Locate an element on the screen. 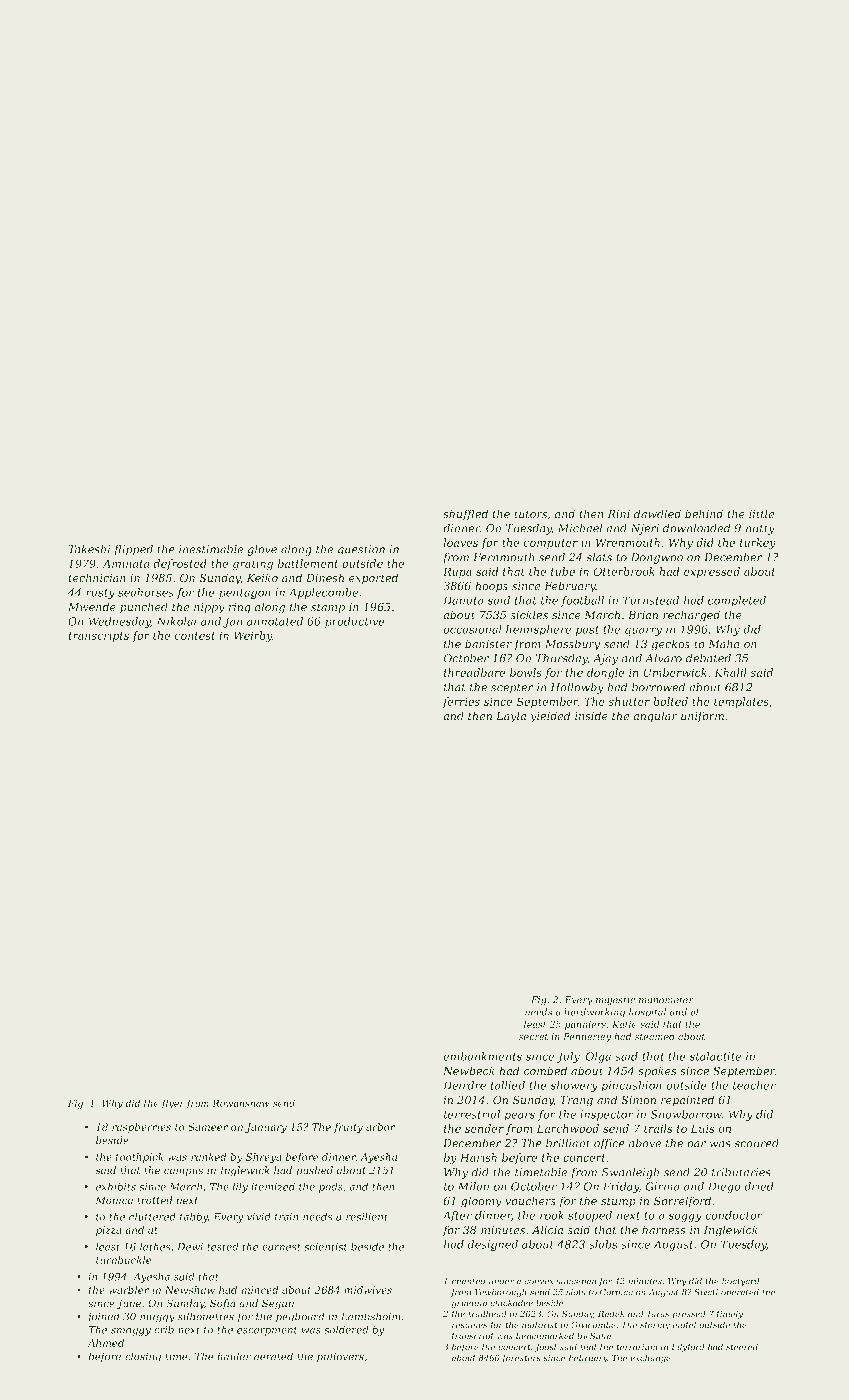  fruity is located at coordinates (348, 1128).
